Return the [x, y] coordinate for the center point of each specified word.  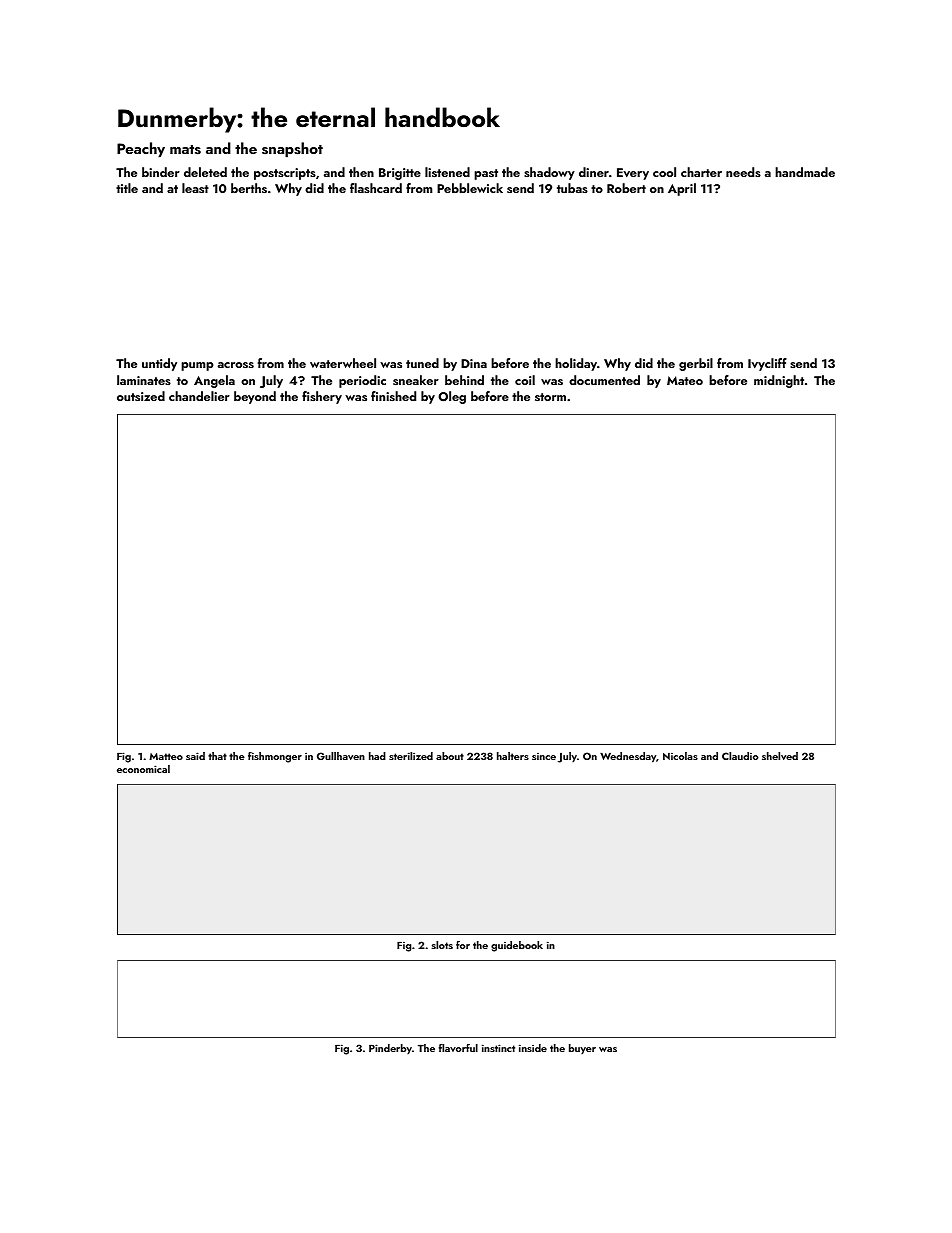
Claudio [740, 756]
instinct [498, 1048]
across [236, 365]
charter [701, 172]
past [486, 174]
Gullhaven [341, 756]
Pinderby [390, 1049]
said [195, 756]
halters [513, 756]
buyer [582, 1049]
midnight [779, 381]
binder [161, 172]
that [217, 756]
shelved [780, 756]
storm [550, 397]
